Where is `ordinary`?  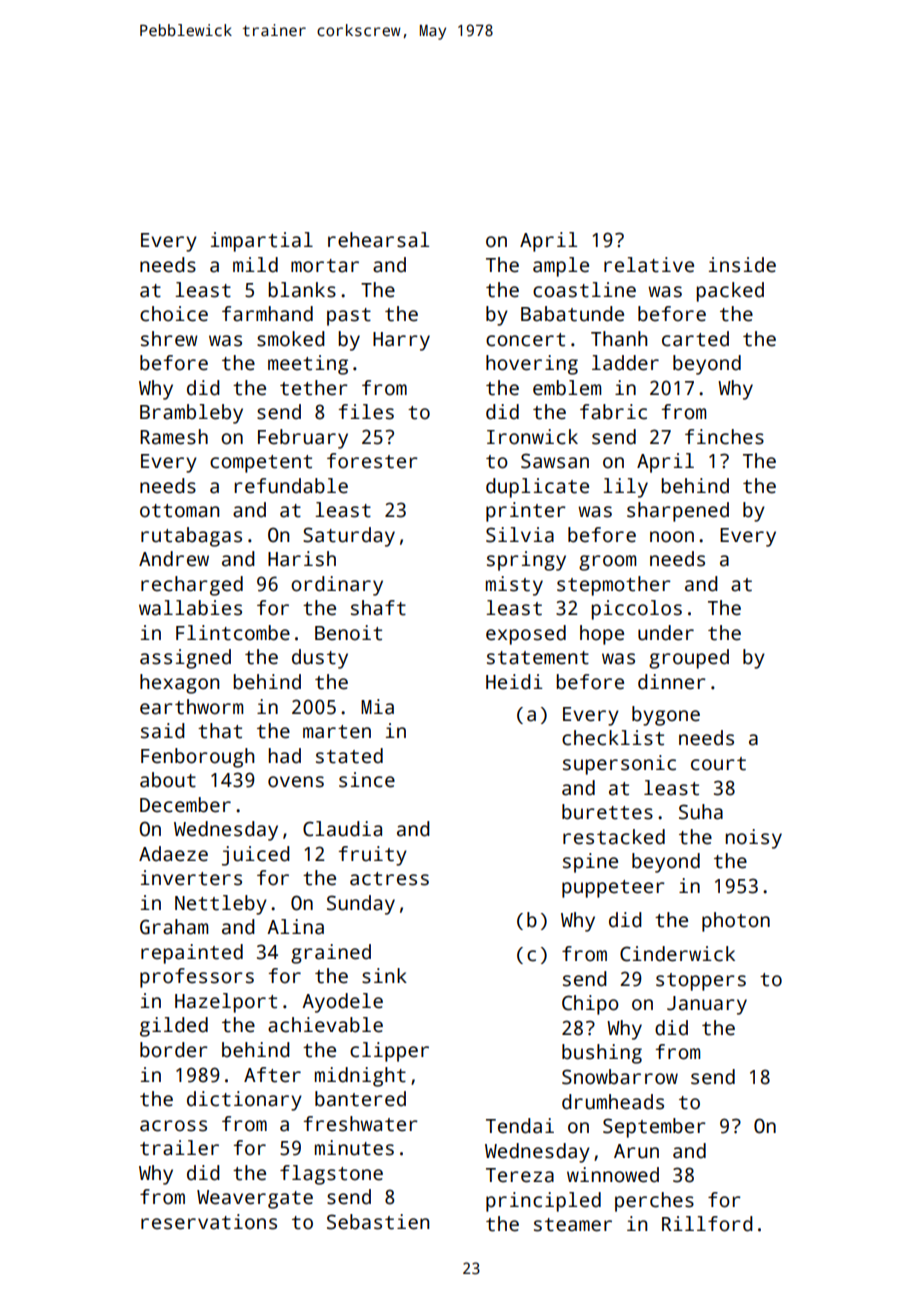 ordinary is located at coordinates (337, 586).
